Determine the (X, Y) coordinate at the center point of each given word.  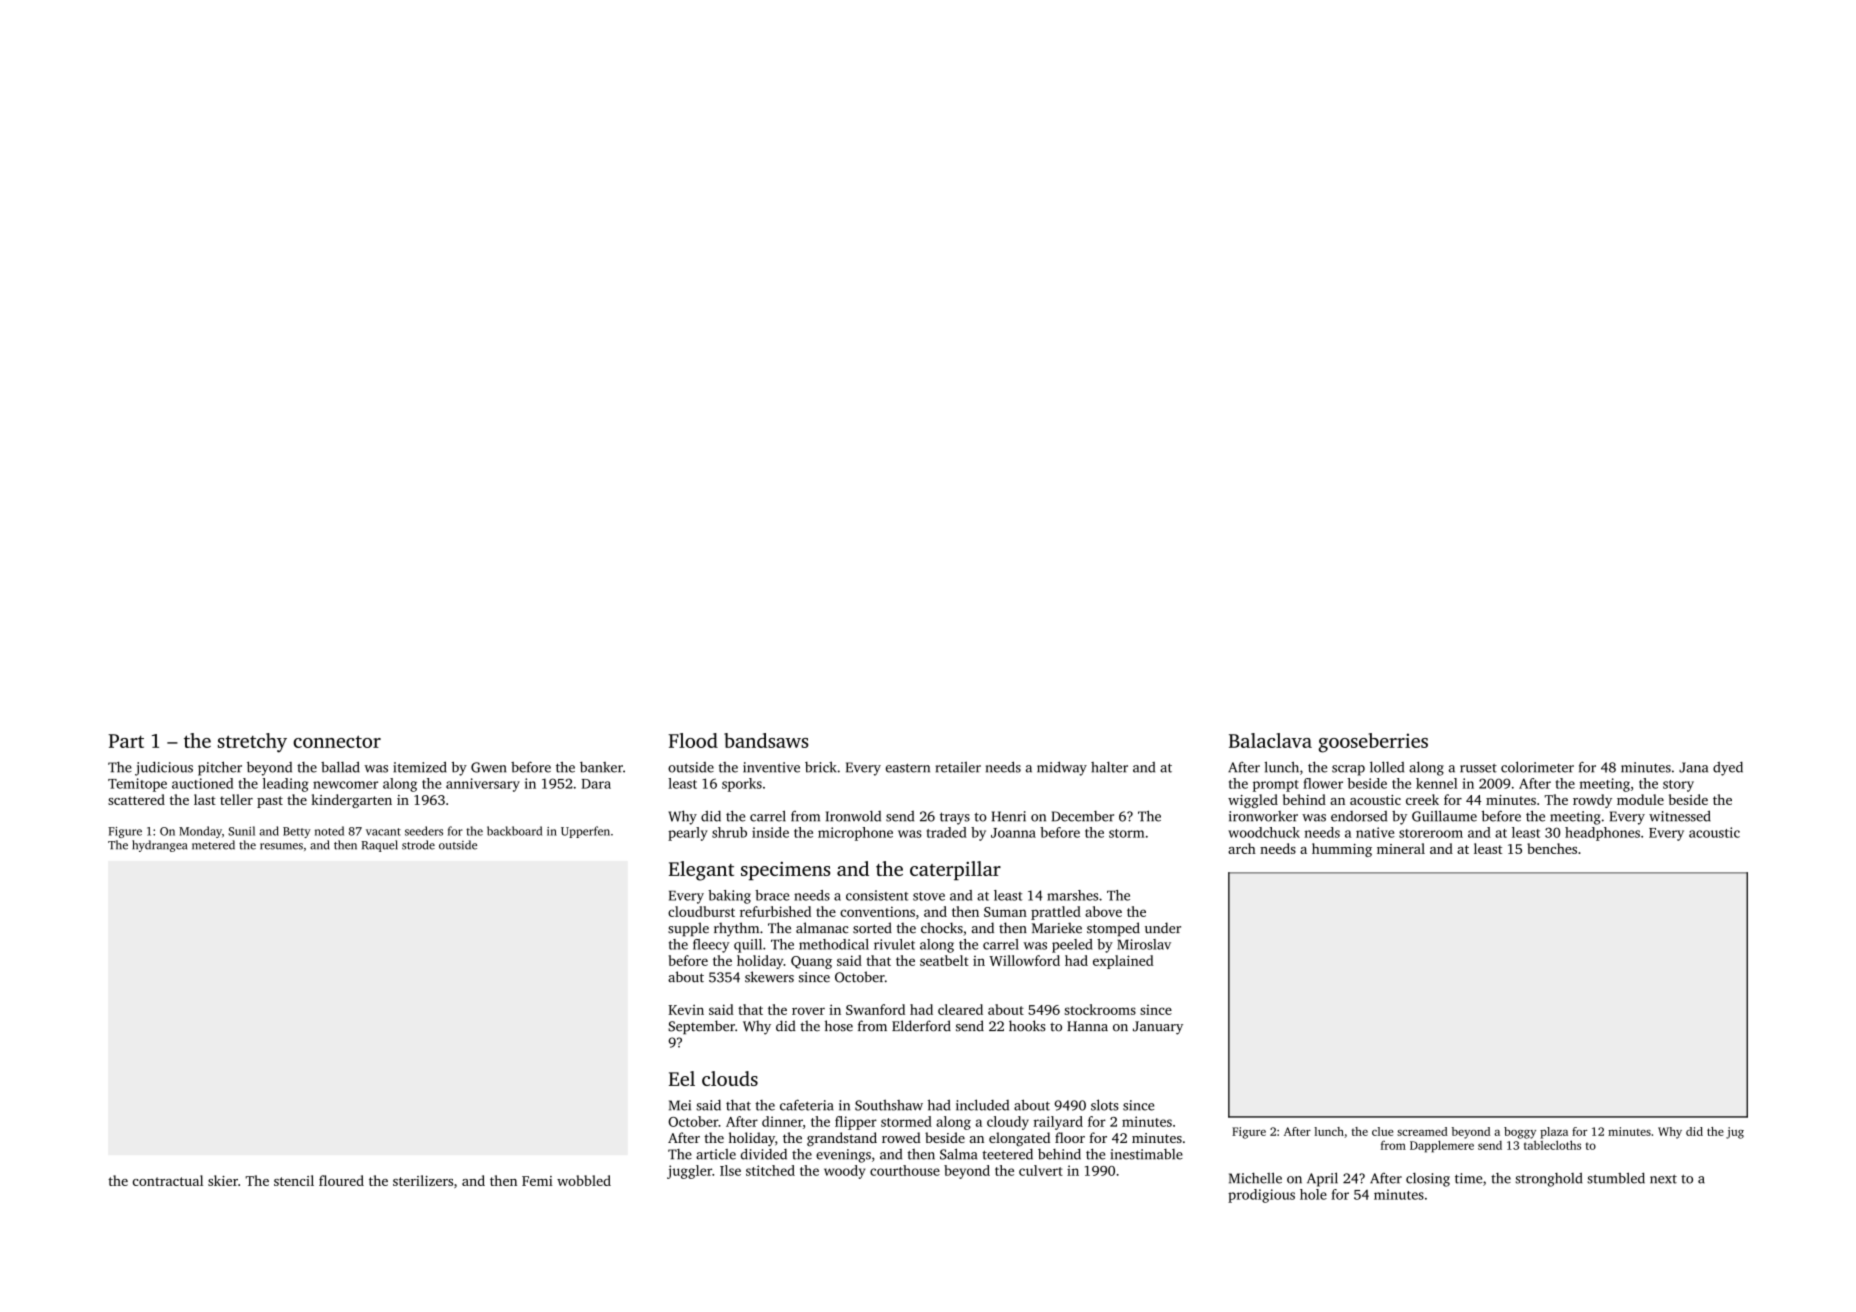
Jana (1693, 767)
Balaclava (1270, 740)
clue (1382, 1131)
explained (1123, 962)
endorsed (1359, 816)
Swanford (875, 1009)
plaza (1554, 1133)
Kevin (686, 1010)
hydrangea (159, 846)
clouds (730, 1078)
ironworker (1263, 816)
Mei (680, 1105)
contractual (168, 1180)
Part (126, 741)
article (716, 1154)
